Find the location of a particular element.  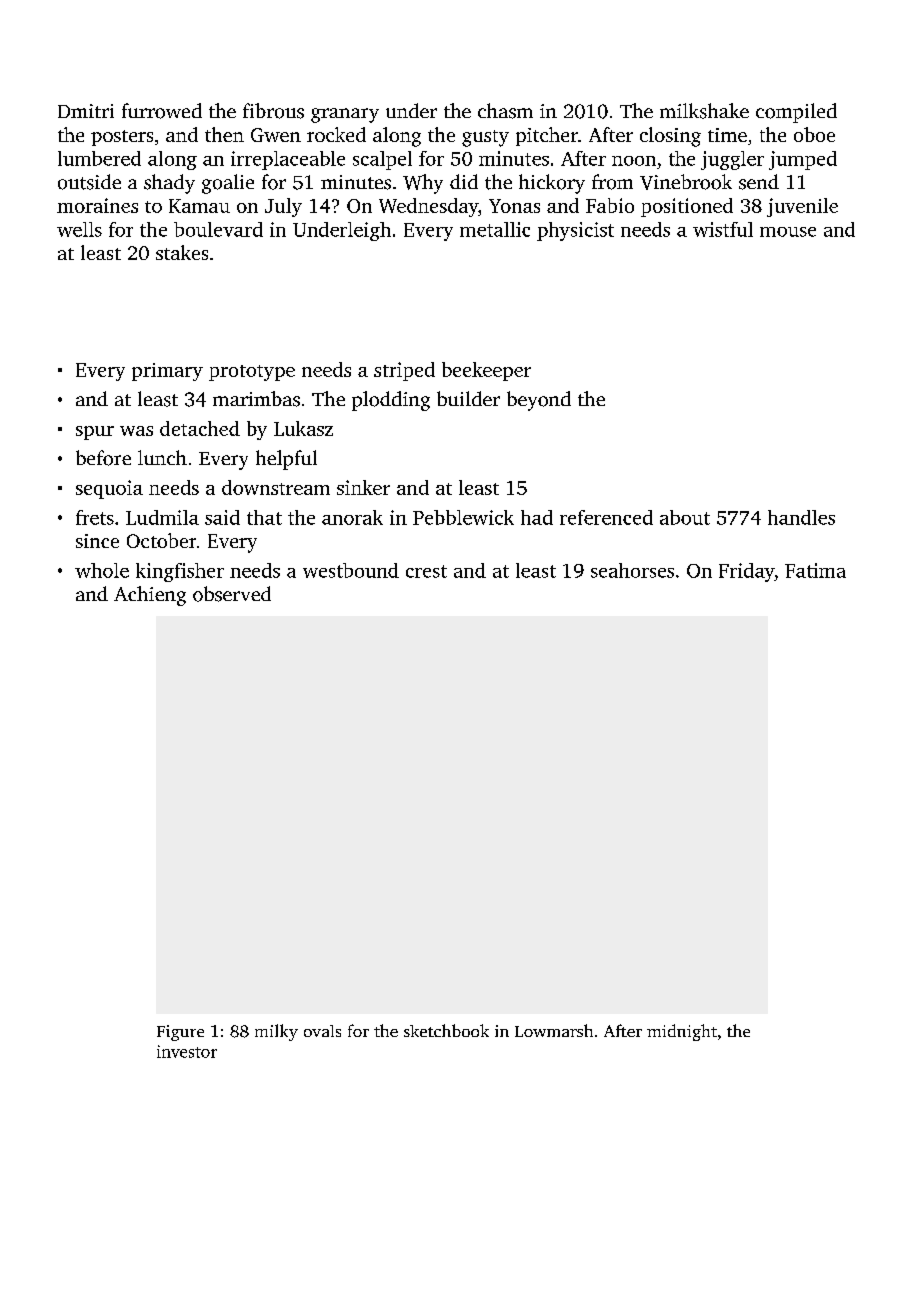

Lowmarsh is located at coordinates (554, 1030).
